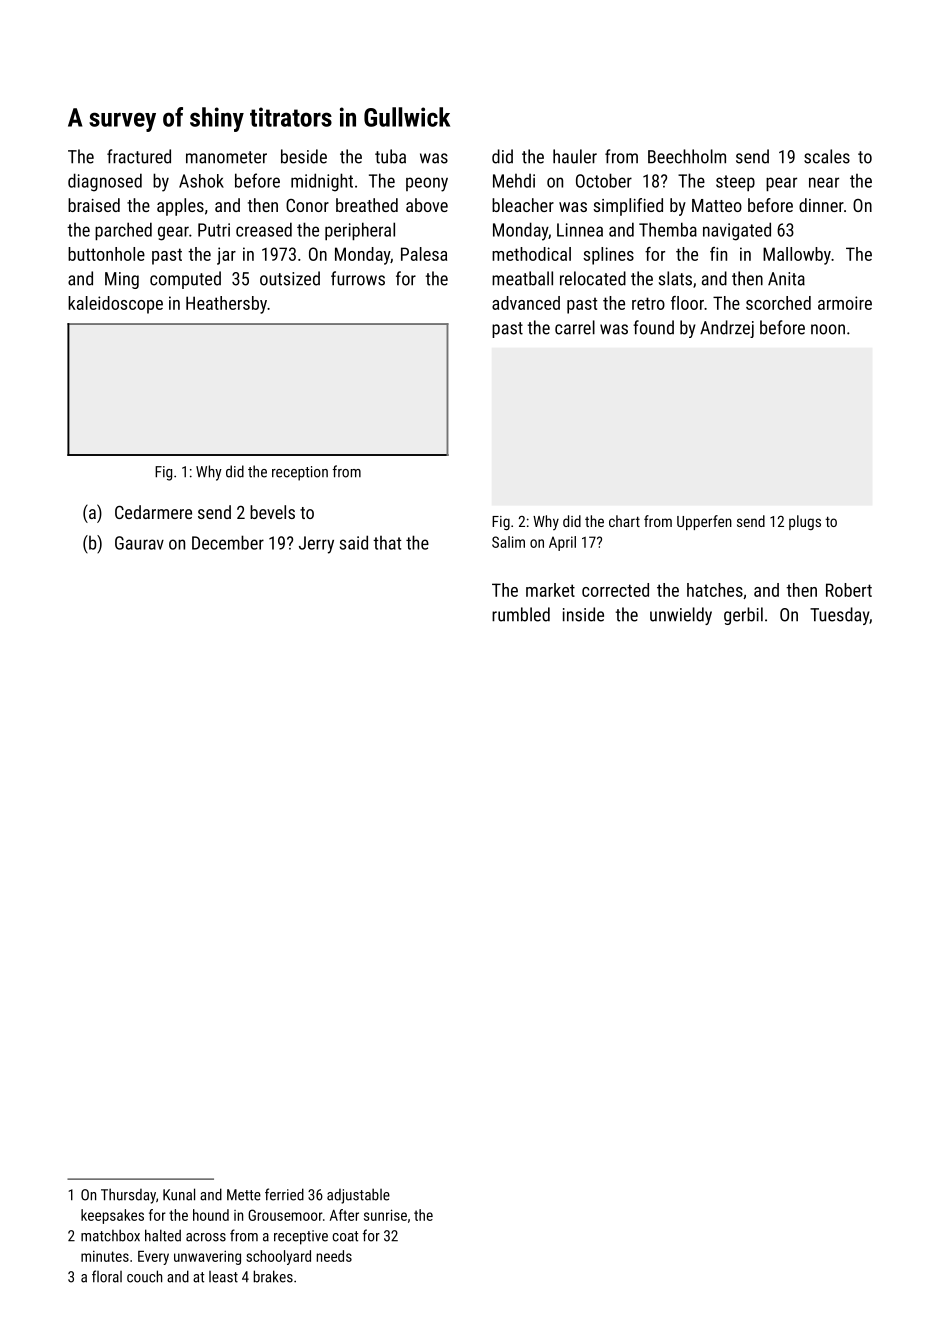 The width and height of the screenshot is (940, 1335). Describe the element at coordinates (839, 616) in the screenshot. I see `Tuesday` at that location.
